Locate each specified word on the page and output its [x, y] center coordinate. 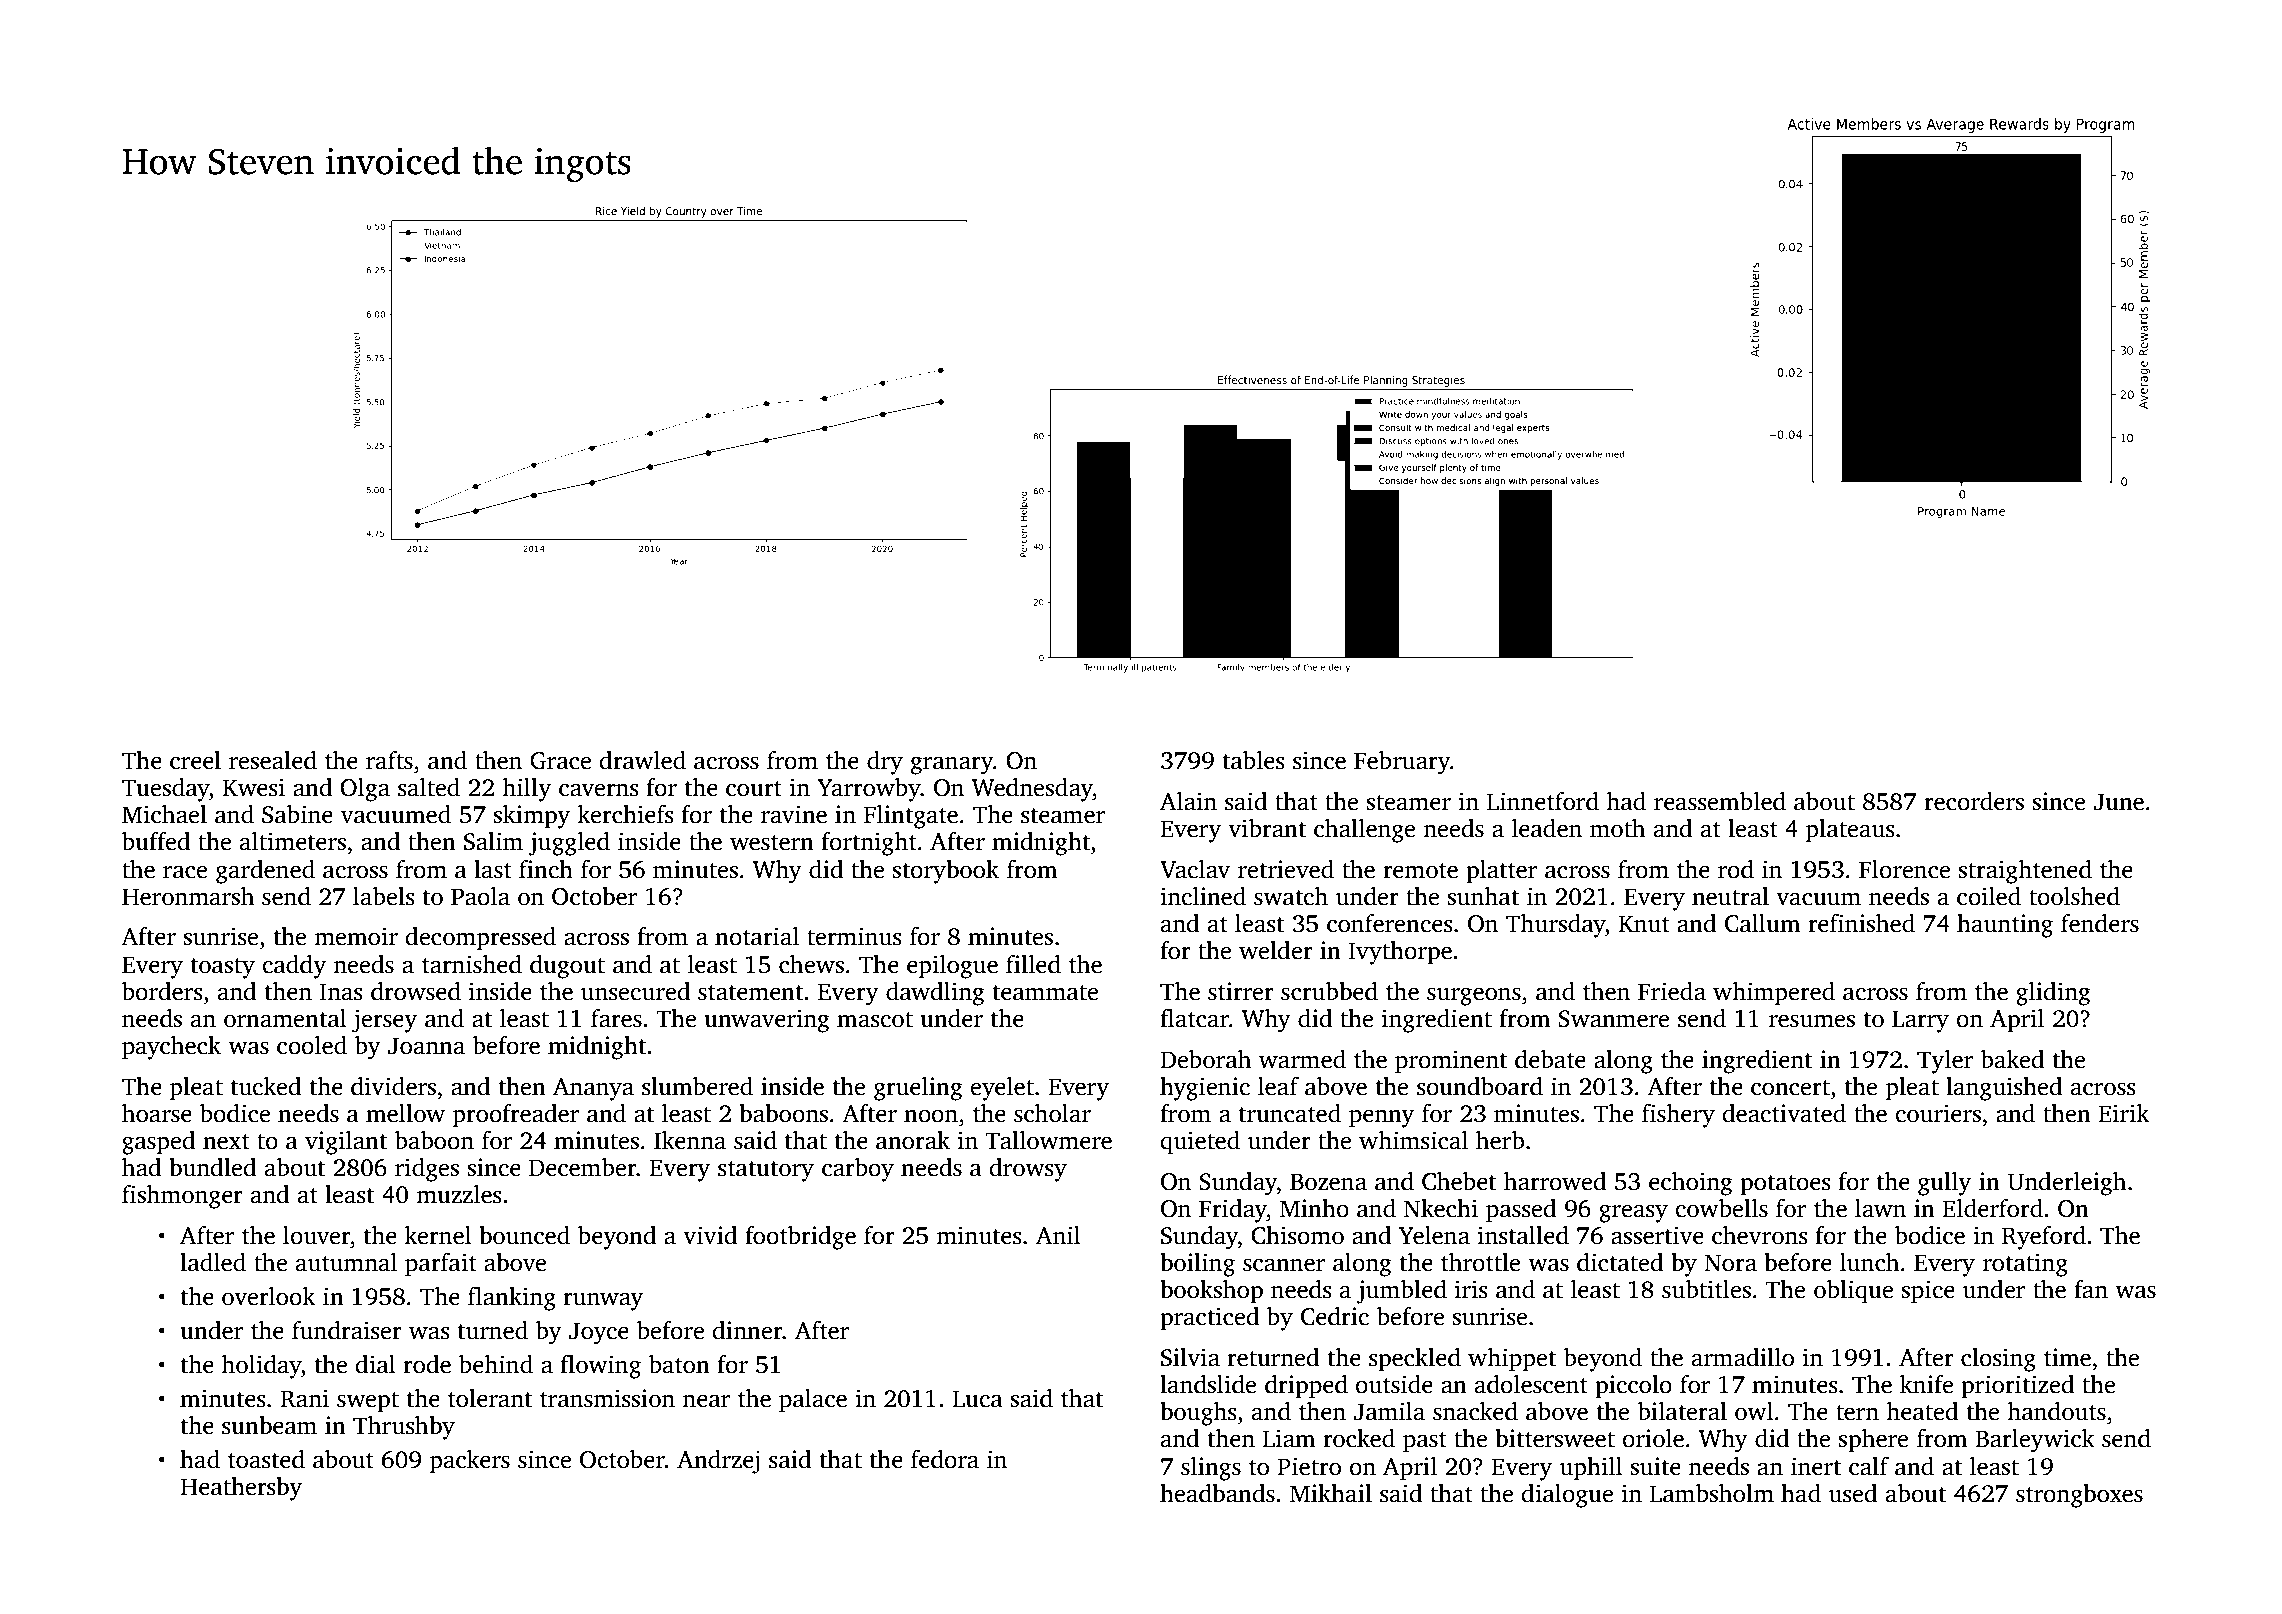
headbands [1217, 1493]
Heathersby [241, 1489]
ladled [213, 1262]
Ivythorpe [1400, 953]
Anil [1058, 1235]
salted [429, 787]
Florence [1904, 869]
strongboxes [2079, 1496]
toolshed [2074, 896]
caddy [294, 967]
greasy [1633, 1214]
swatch [1291, 896]
